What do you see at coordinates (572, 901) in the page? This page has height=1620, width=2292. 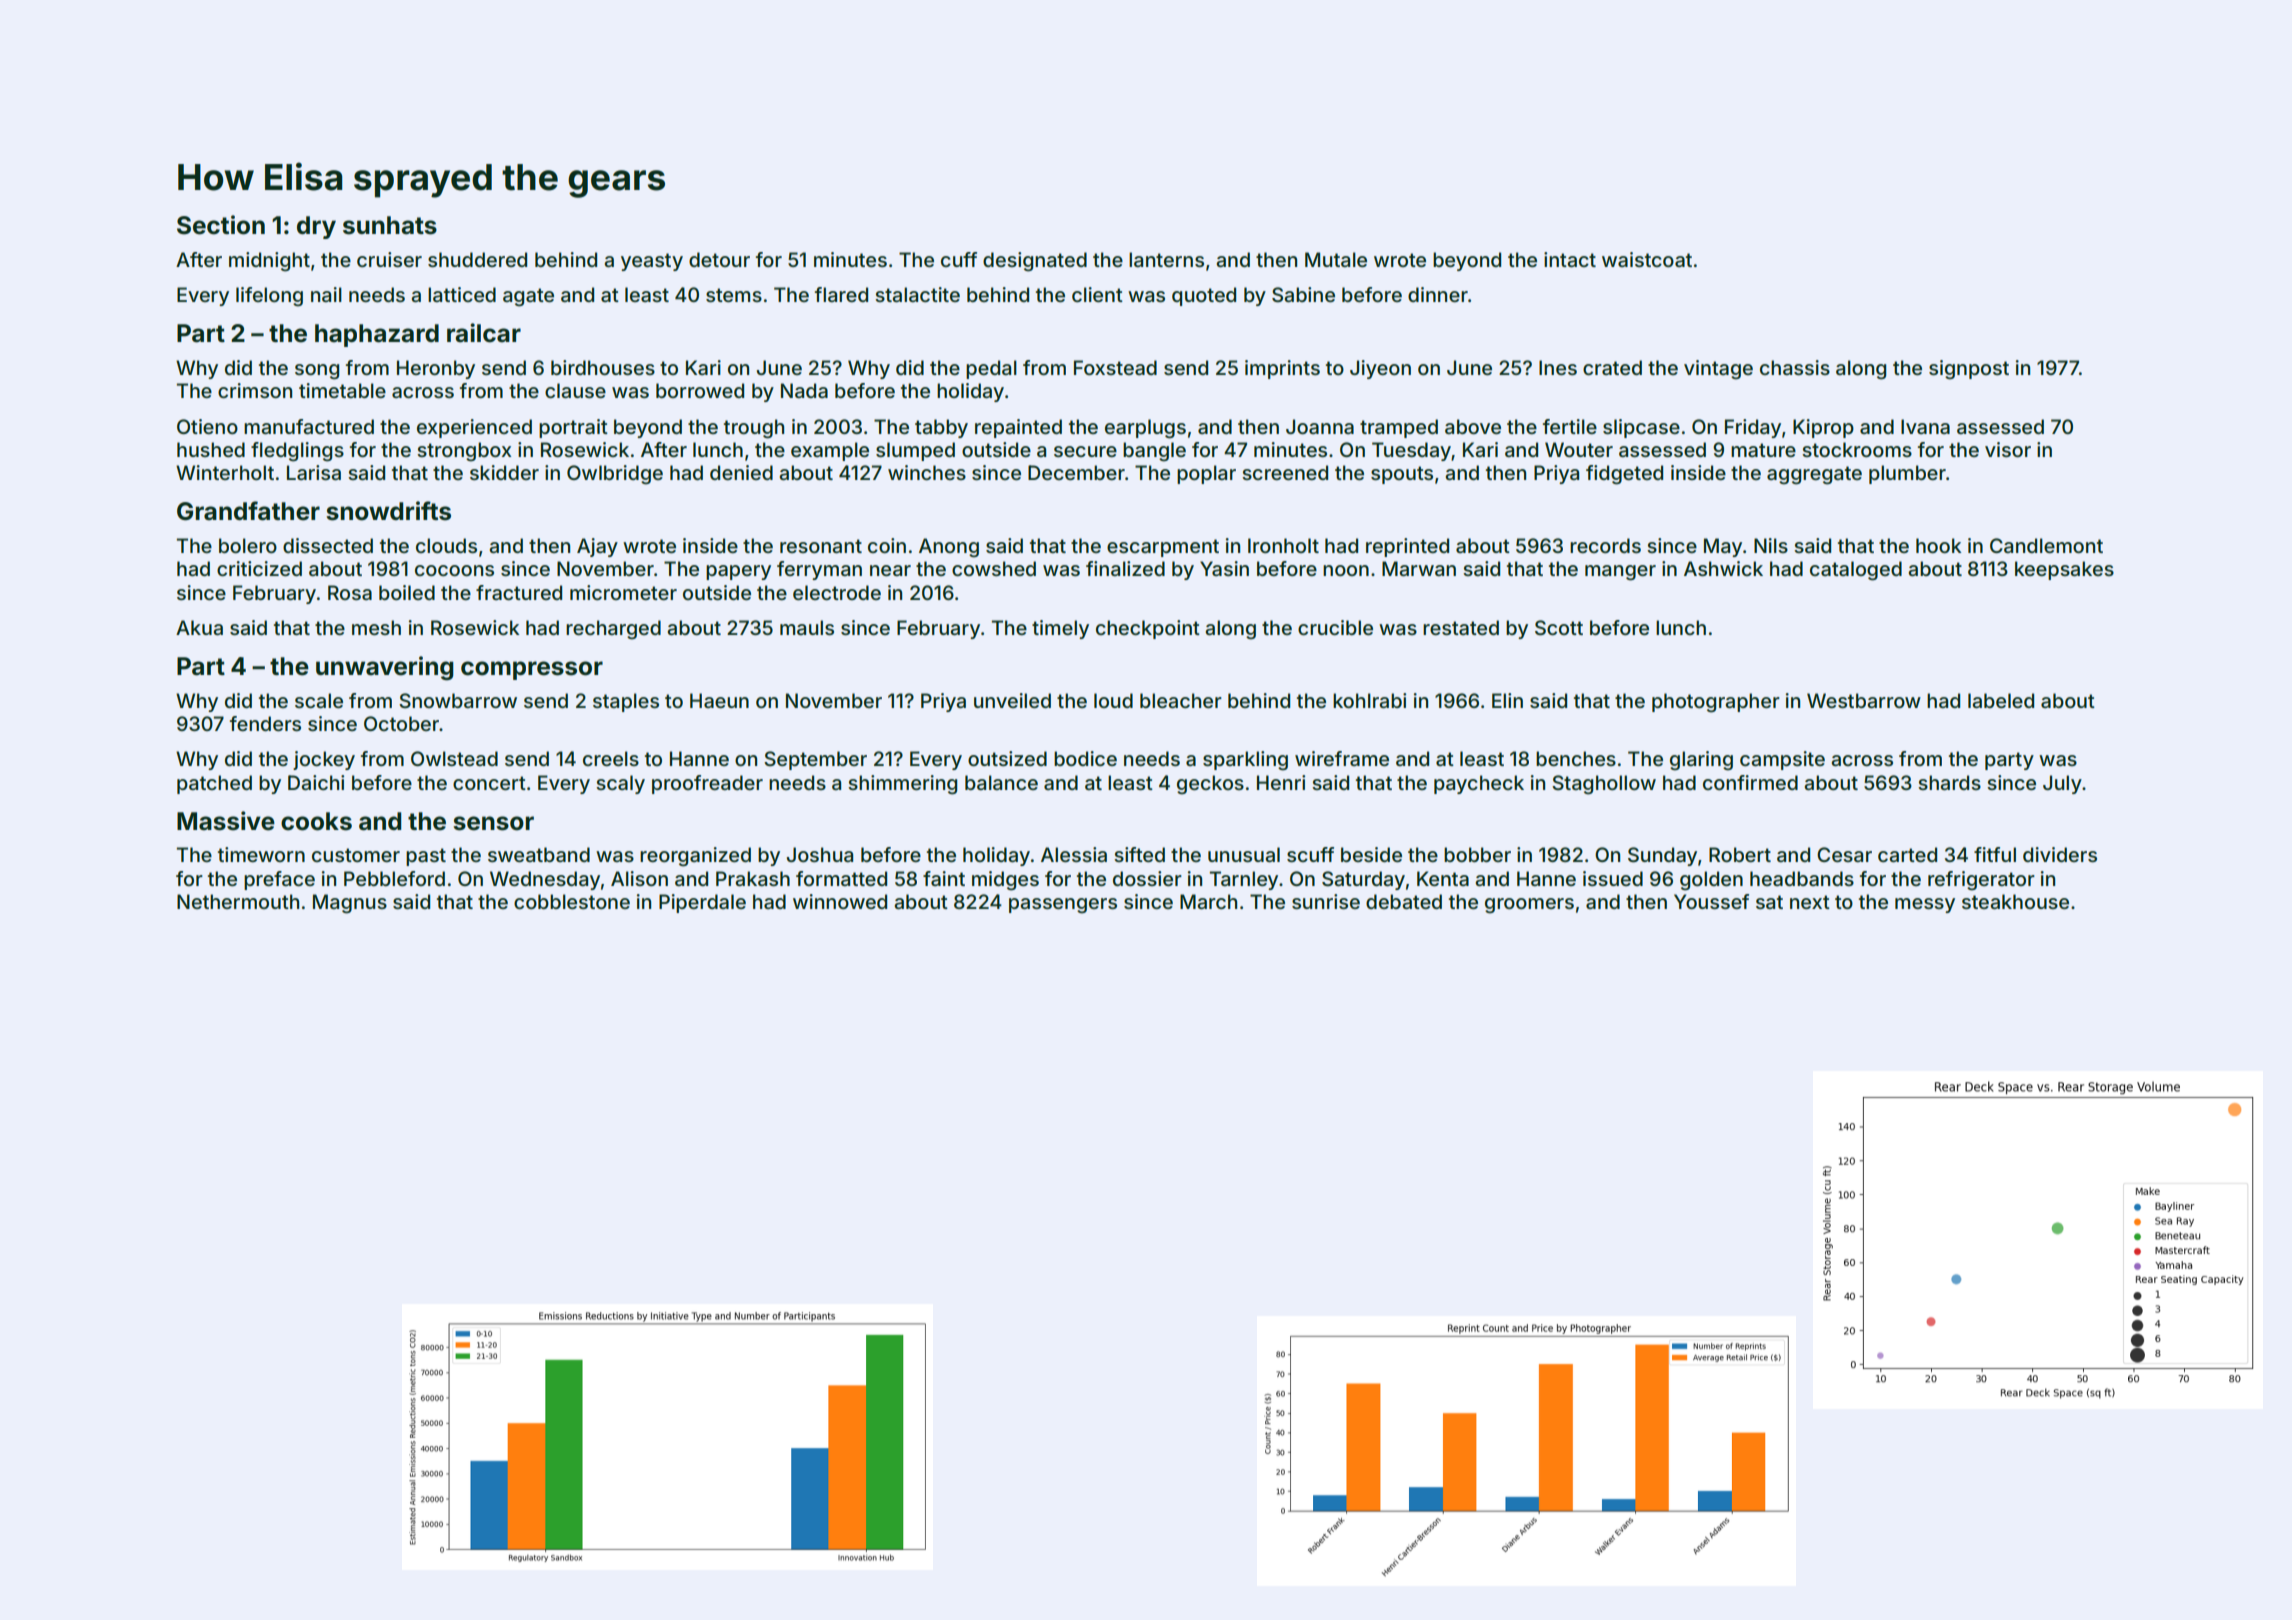 I see `cobblestone` at bounding box center [572, 901].
